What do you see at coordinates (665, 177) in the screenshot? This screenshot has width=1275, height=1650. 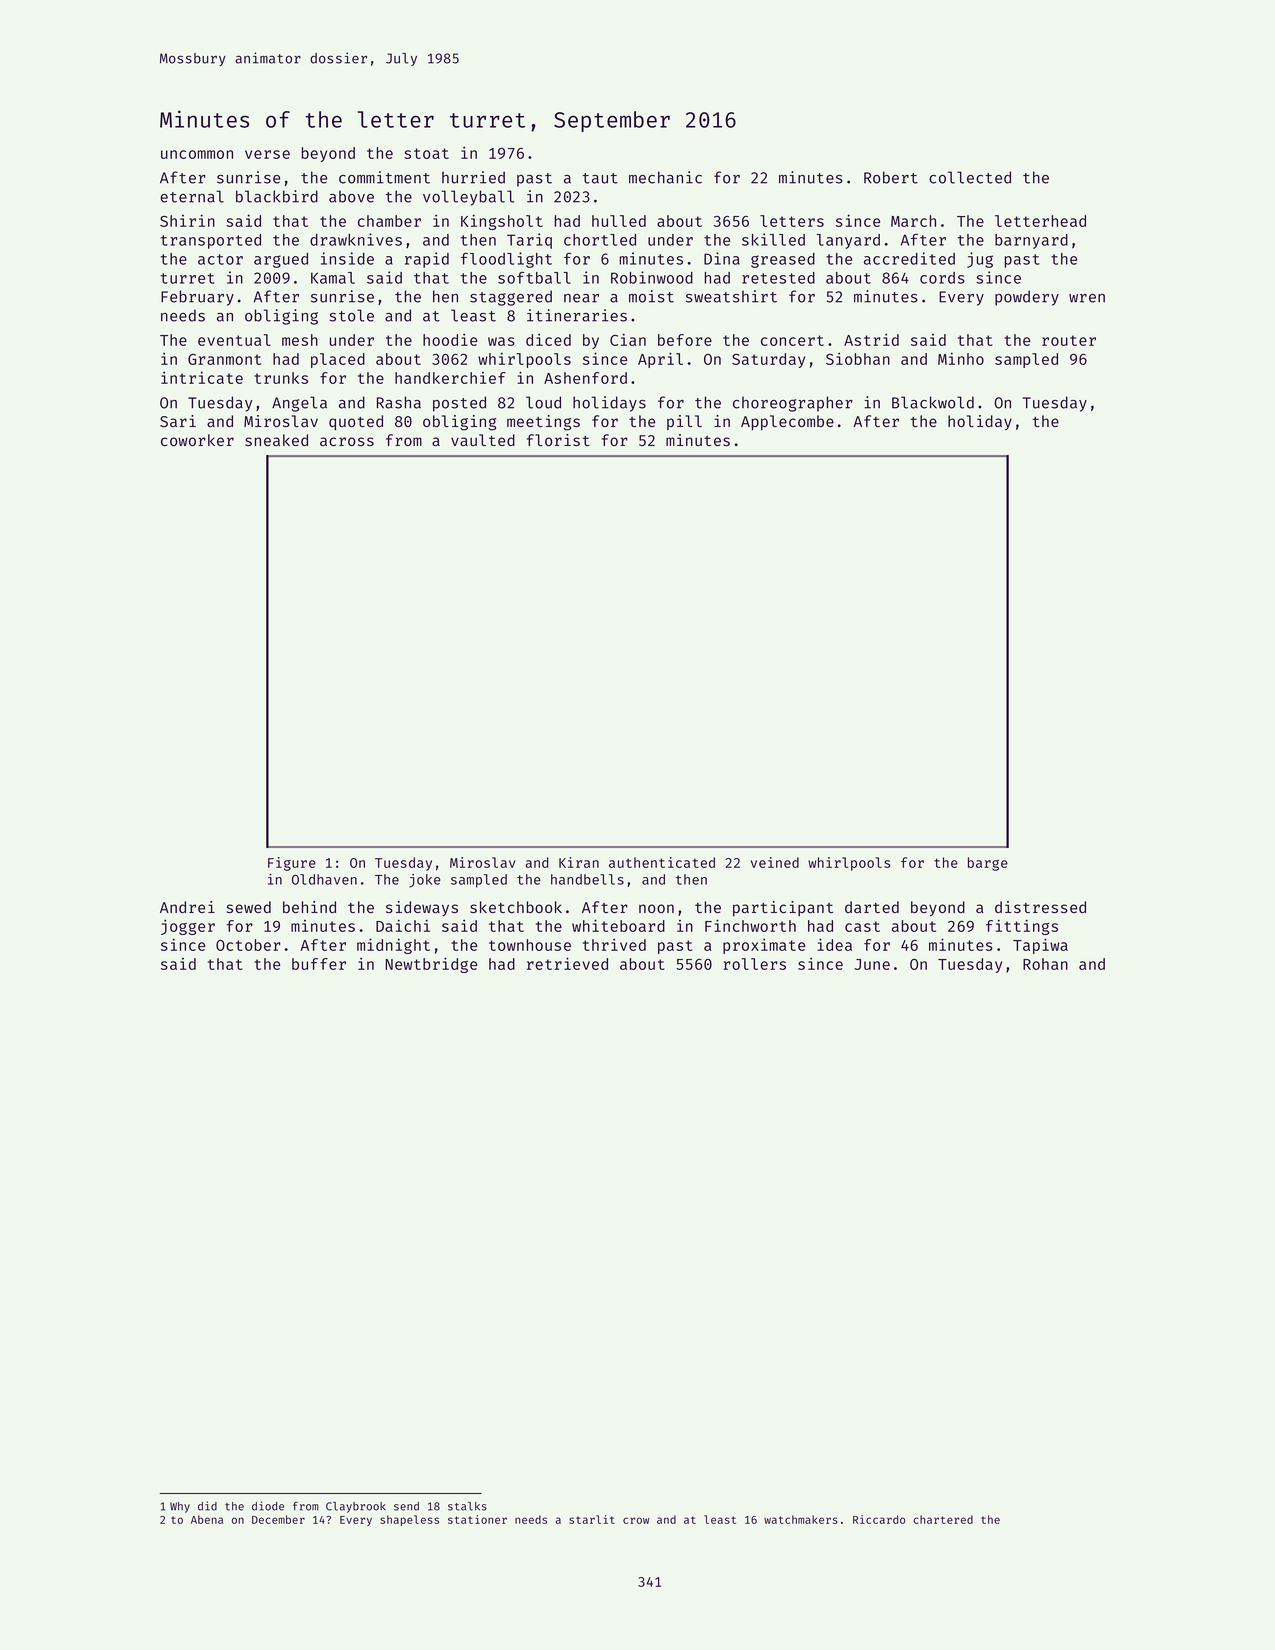 I see `mechanic` at bounding box center [665, 177].
